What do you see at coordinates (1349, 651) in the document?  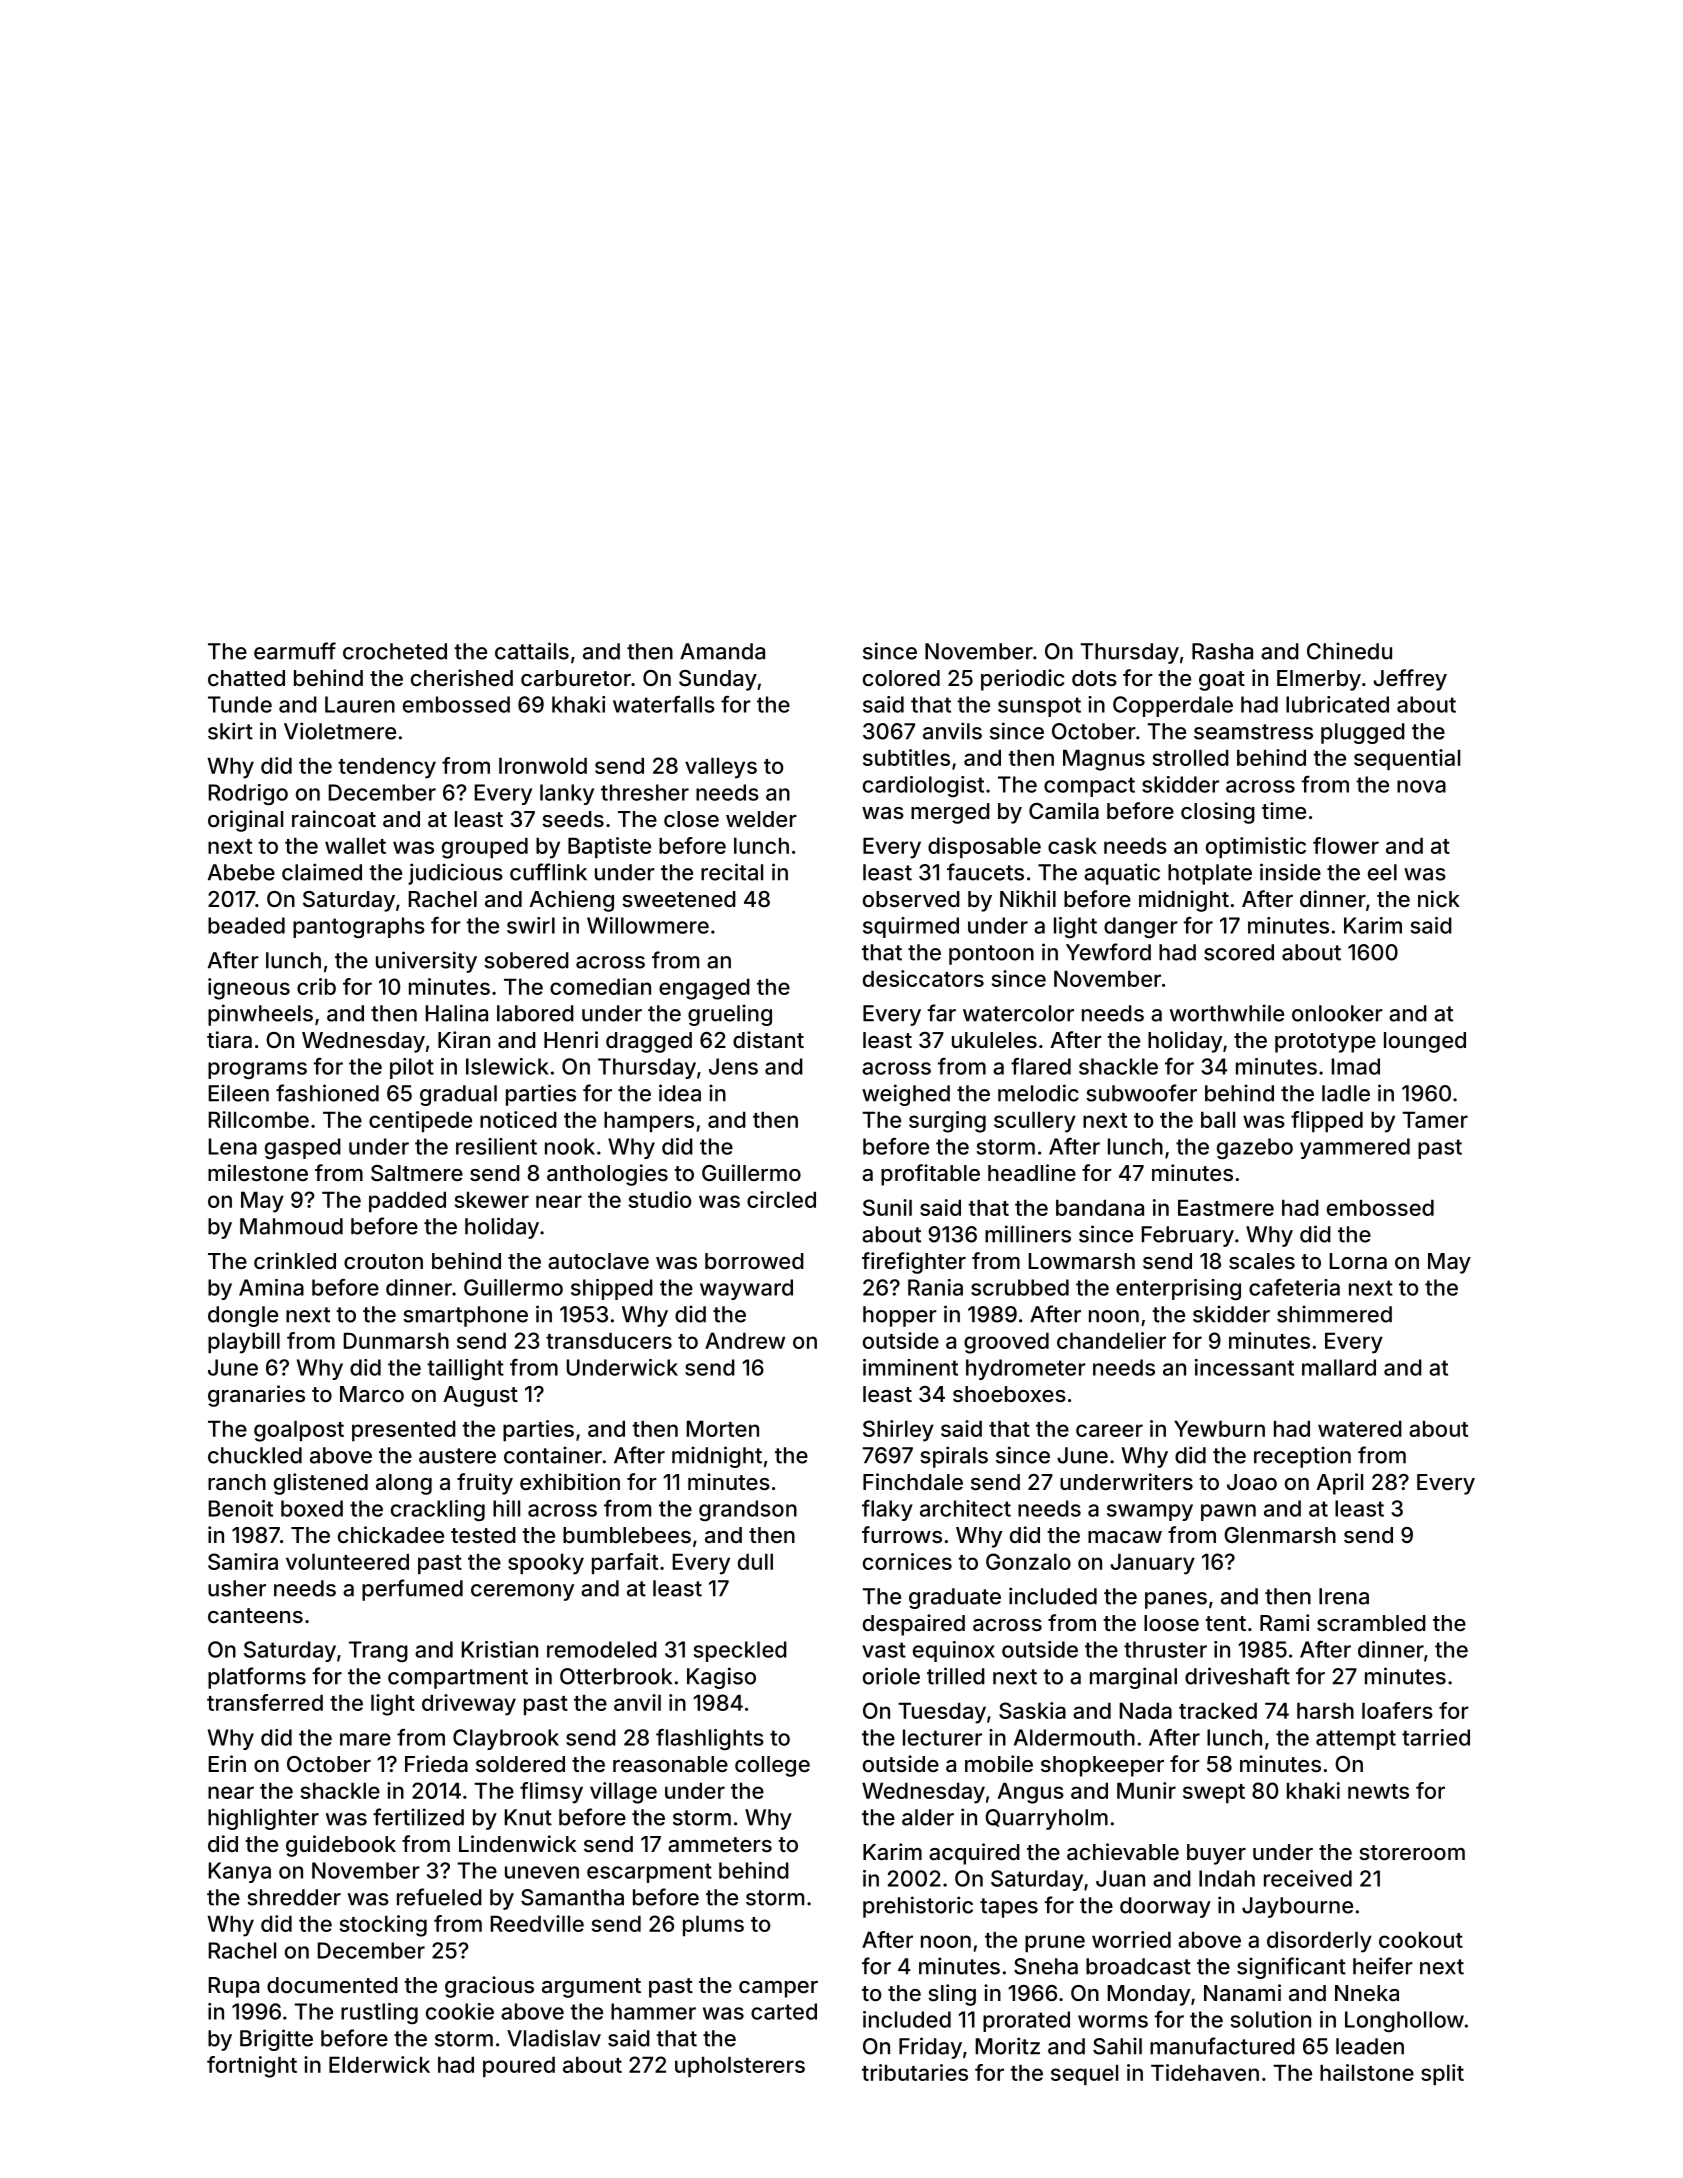 I see `Chinedu` at bounding box center [1349, 651].
